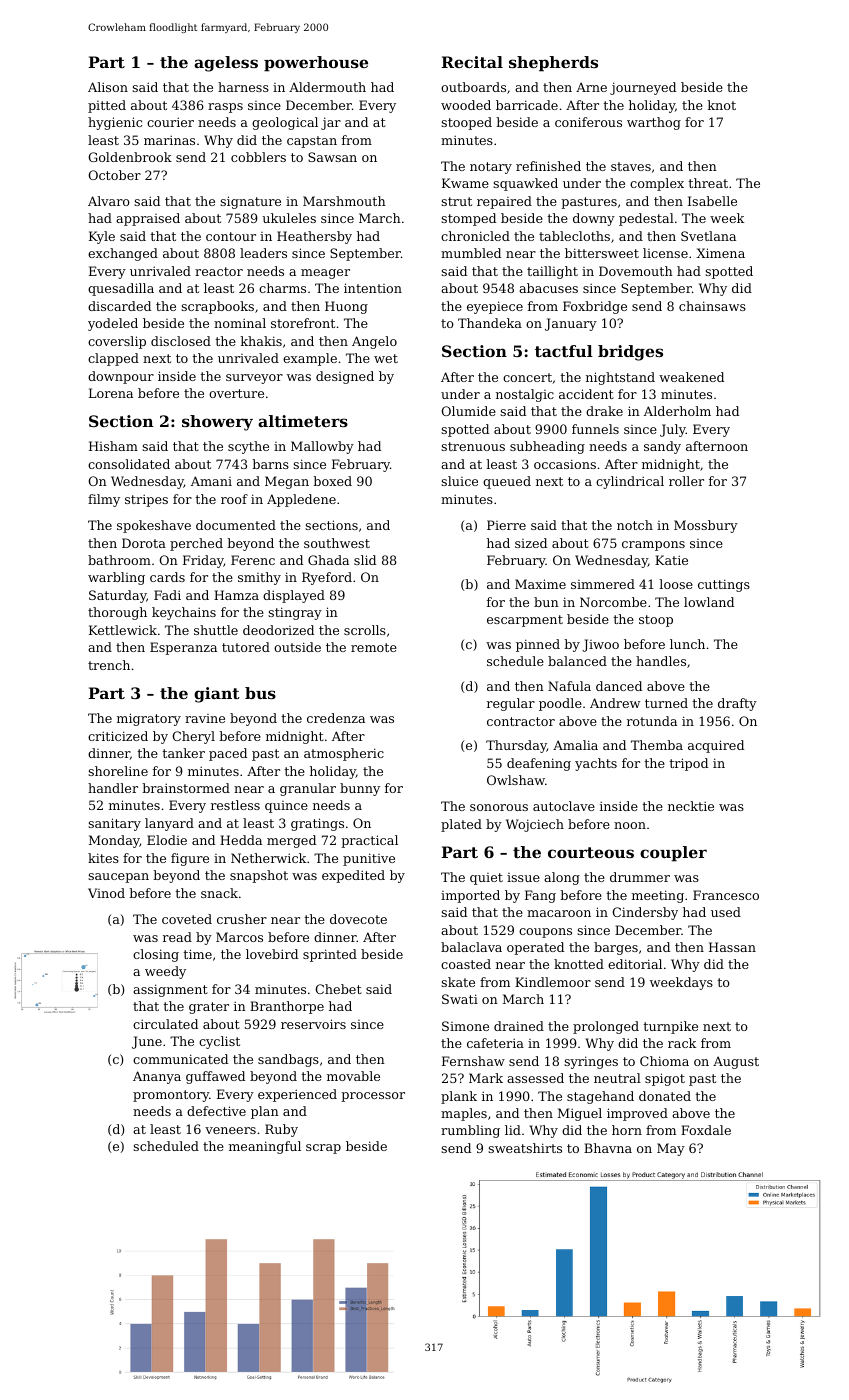  I want to click on barges, so click(616, 948).
